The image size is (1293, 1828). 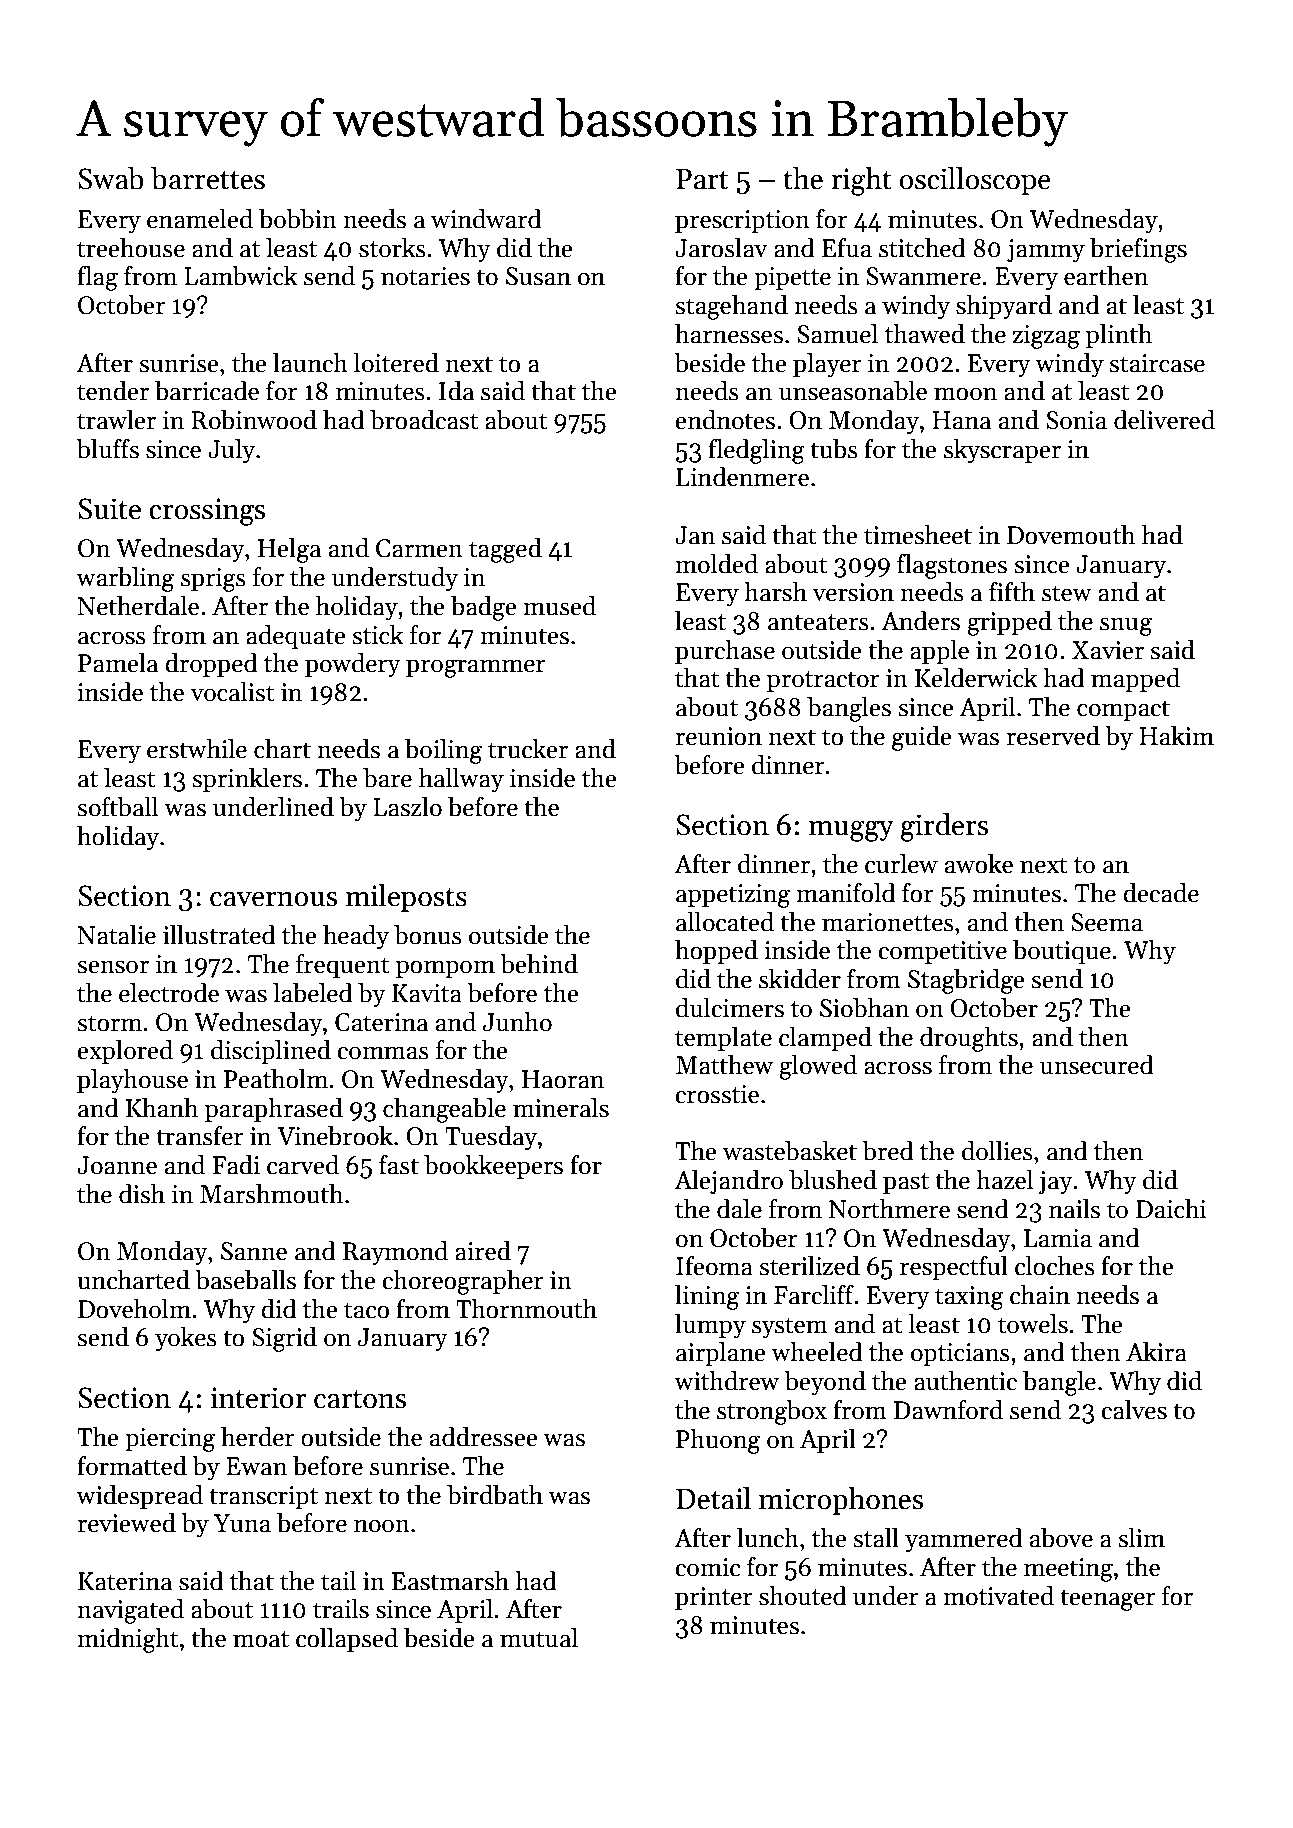 What do you see at coordinates (495, 1495) in the screenshot?
I see `birdbath` at bounding box center [495, 1495].
